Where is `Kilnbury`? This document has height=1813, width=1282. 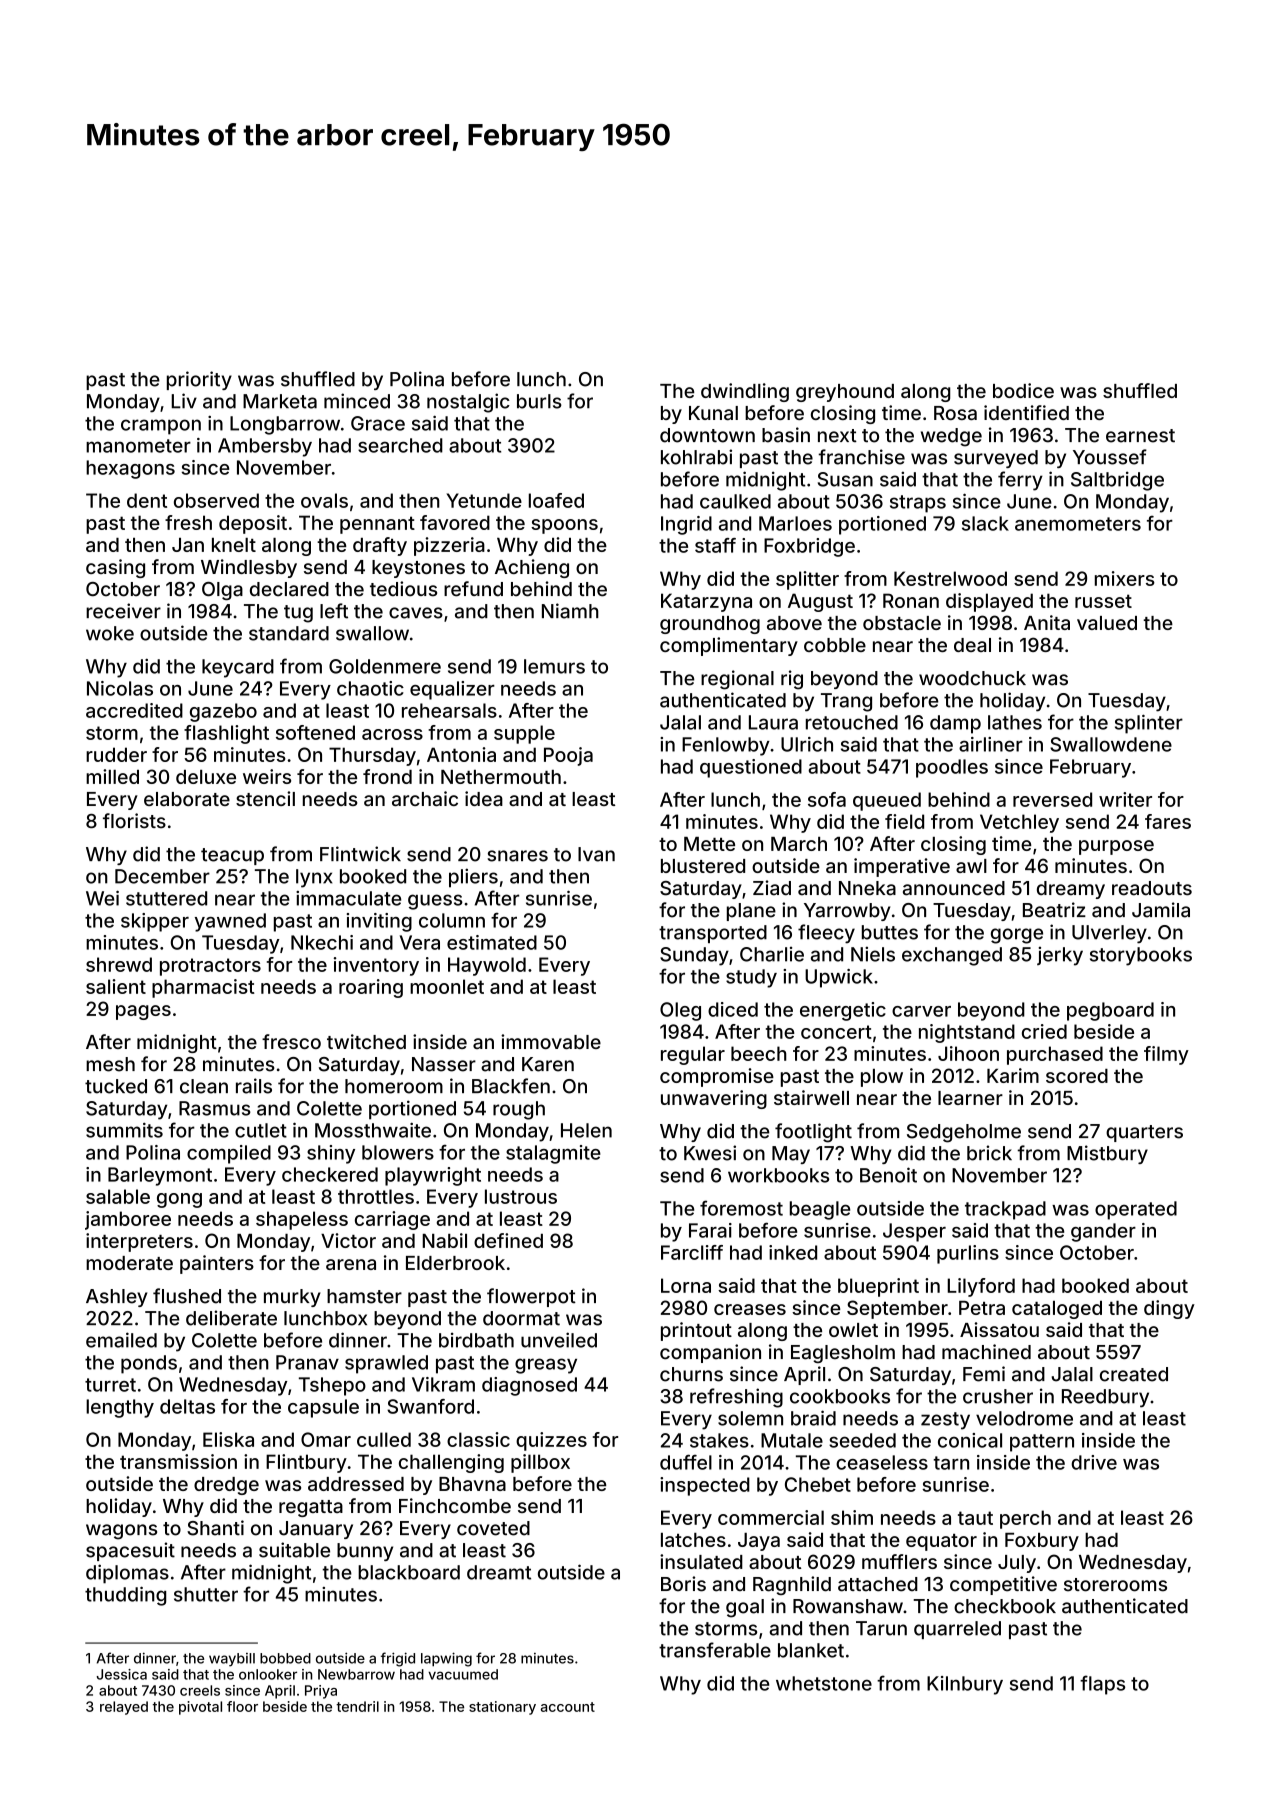 Kilnbury is located at coordinates (965, 1685).
